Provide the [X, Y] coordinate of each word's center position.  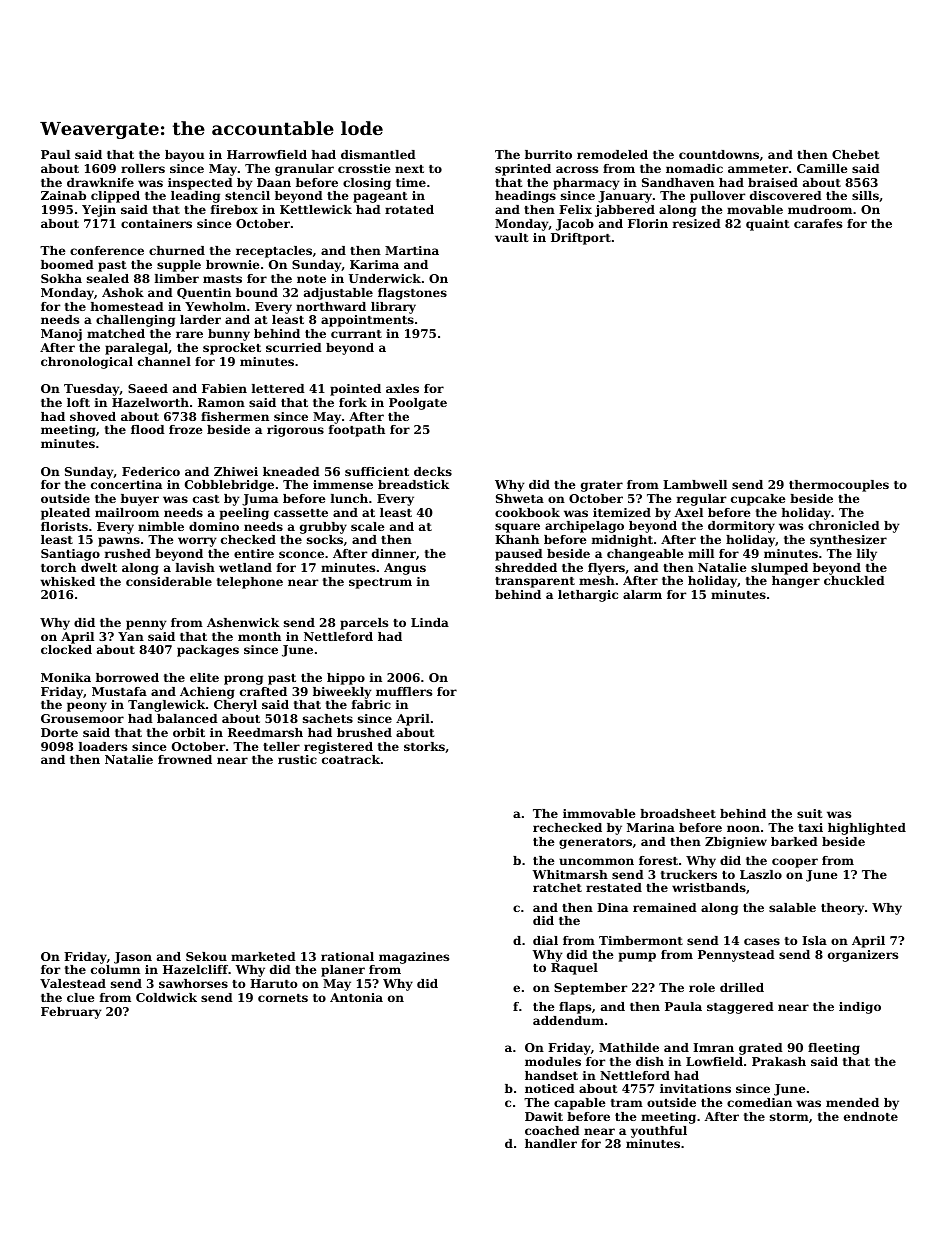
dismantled [378, 154]
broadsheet [678, 813]
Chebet [856, 154]
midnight [622, 541]
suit [810, 813]
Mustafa [119, 691]
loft [78, 402]
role [702, 987]
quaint [768, 225]
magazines [414, 958]
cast [206, 499]
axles [402, 388]
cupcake [758, 500]
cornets [283, 998]
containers [156, 223]
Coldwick [166, 997]
